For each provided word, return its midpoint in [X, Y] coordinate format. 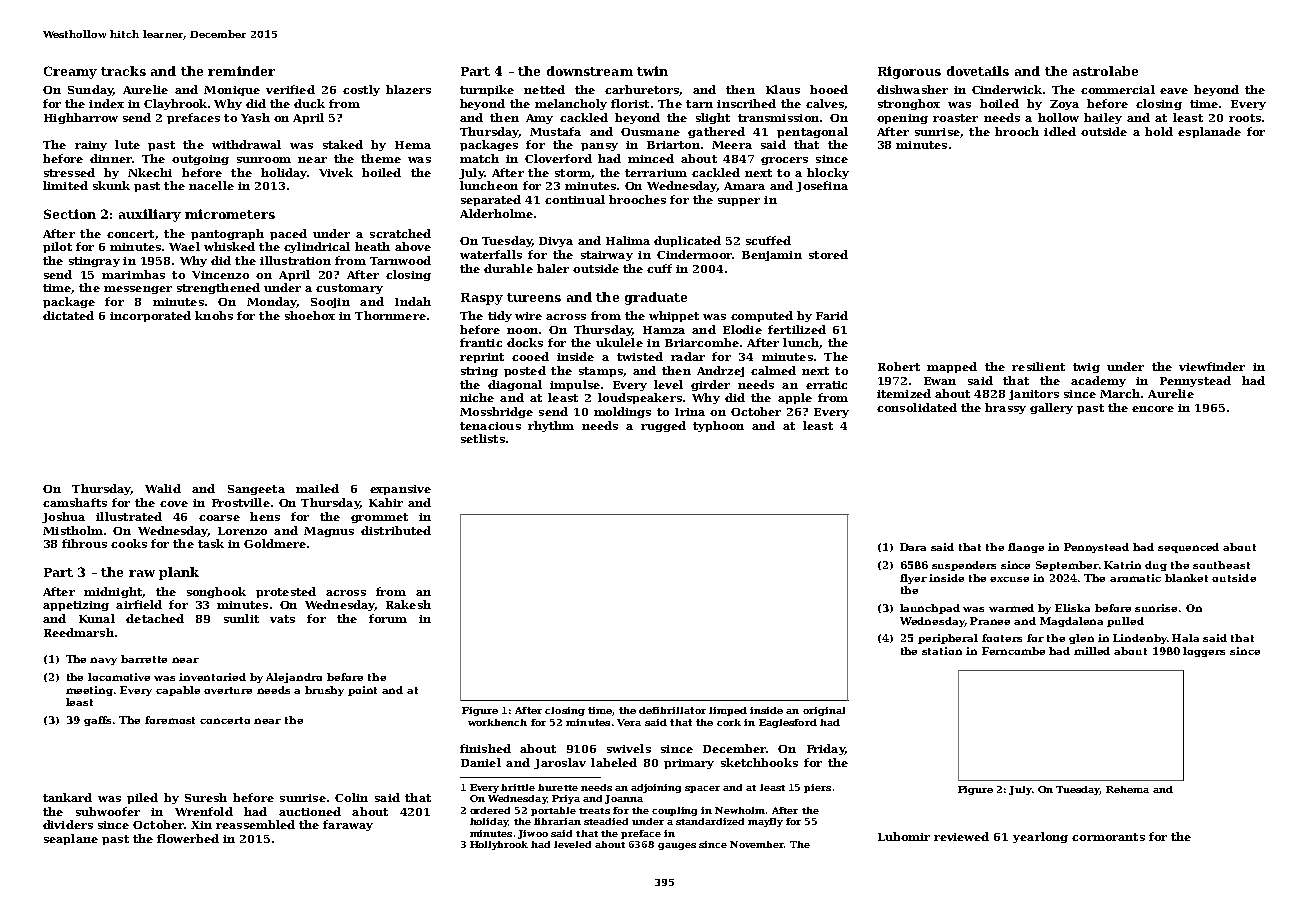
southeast [1221, 565]
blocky [828, 173]
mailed [317, 488]
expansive [400, 490]
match [479, 158]
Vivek [336, 172]
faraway [348, 825]
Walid [163, 488]
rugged [663, 426]
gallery [1051, 408]
